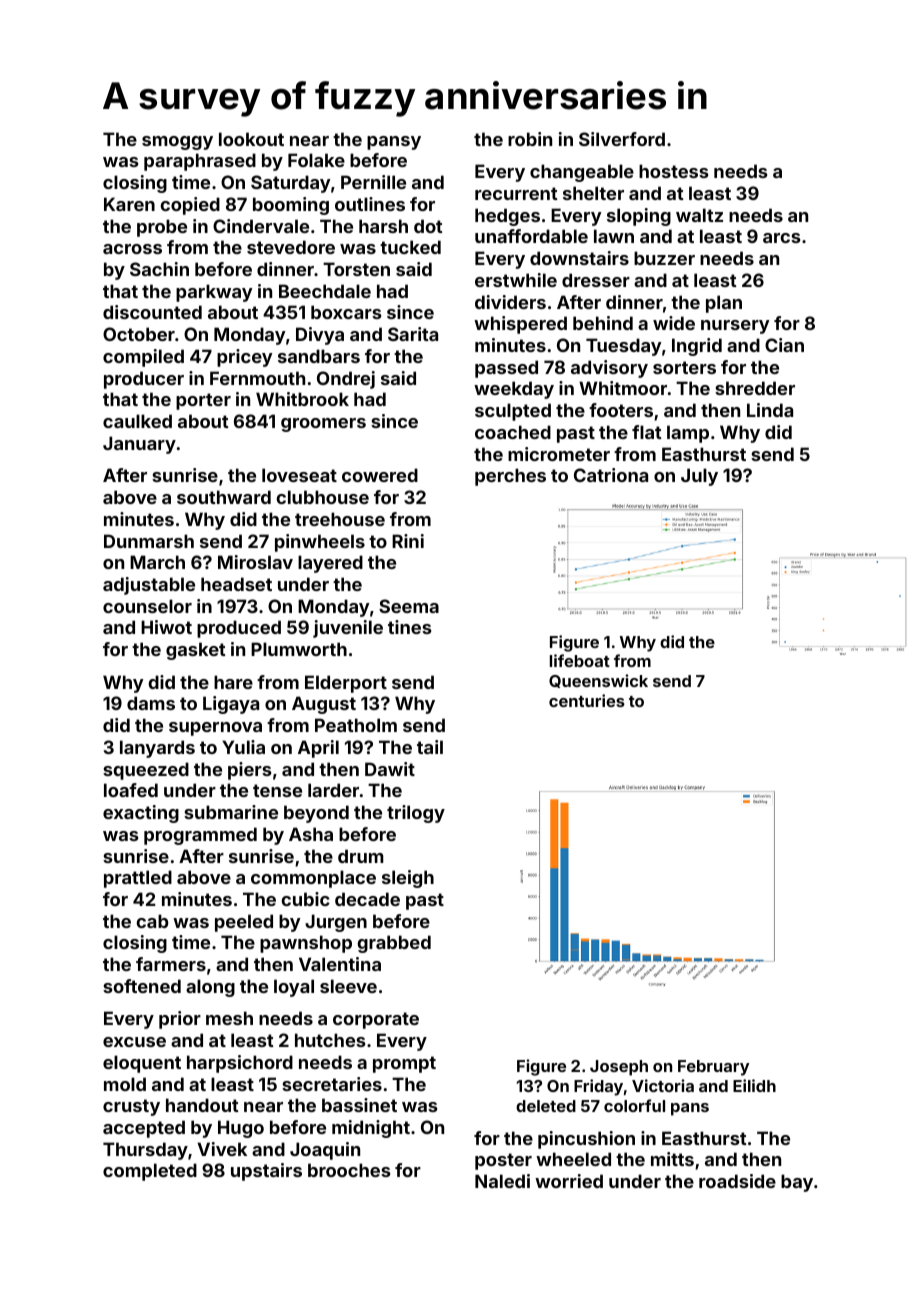  What do you see at coordinates (408, 541) in the screenshot?
I see `Rini` at bounding box center [408, 541].
